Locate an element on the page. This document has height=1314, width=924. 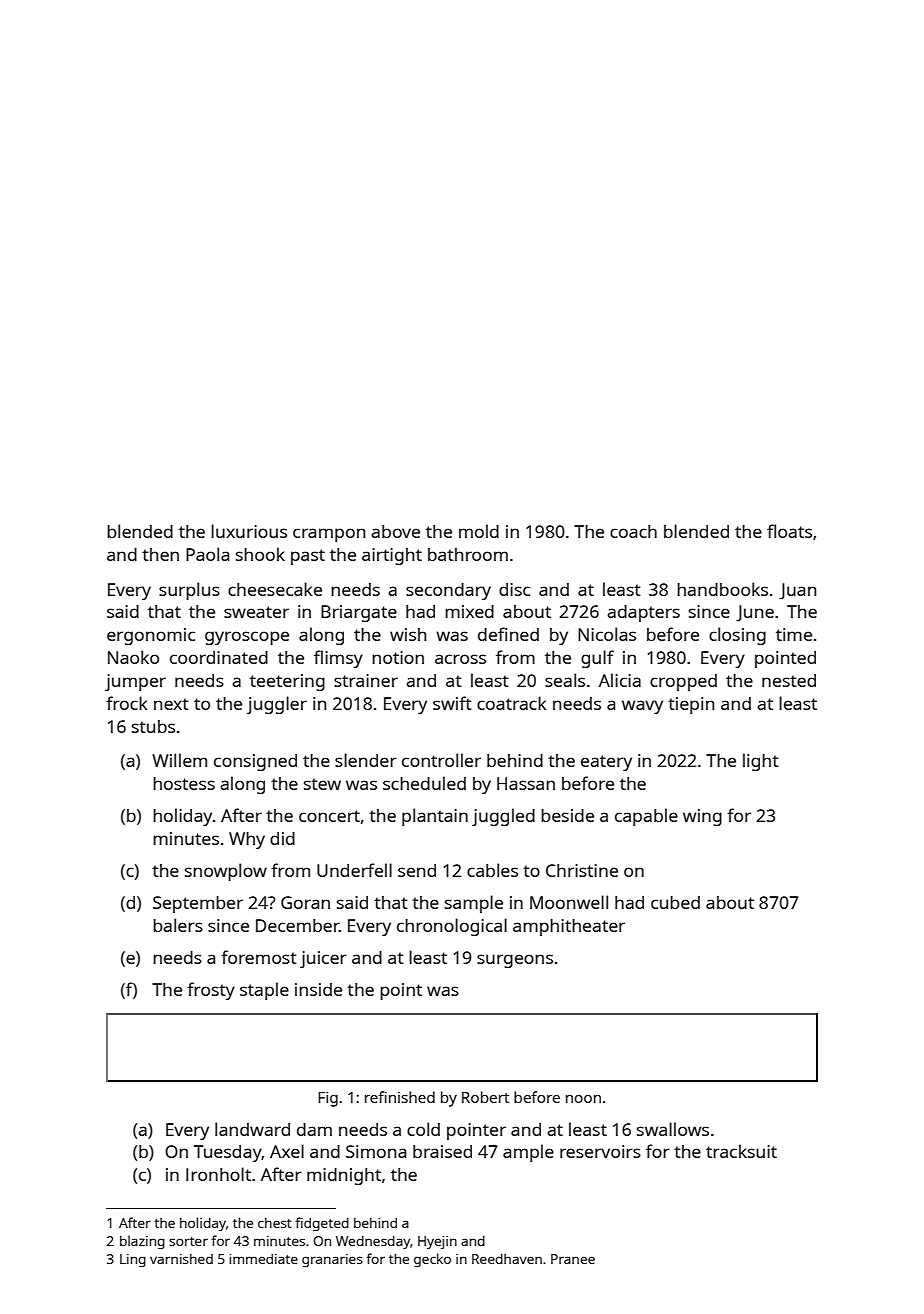
light is located at coordinates (761, 762).
